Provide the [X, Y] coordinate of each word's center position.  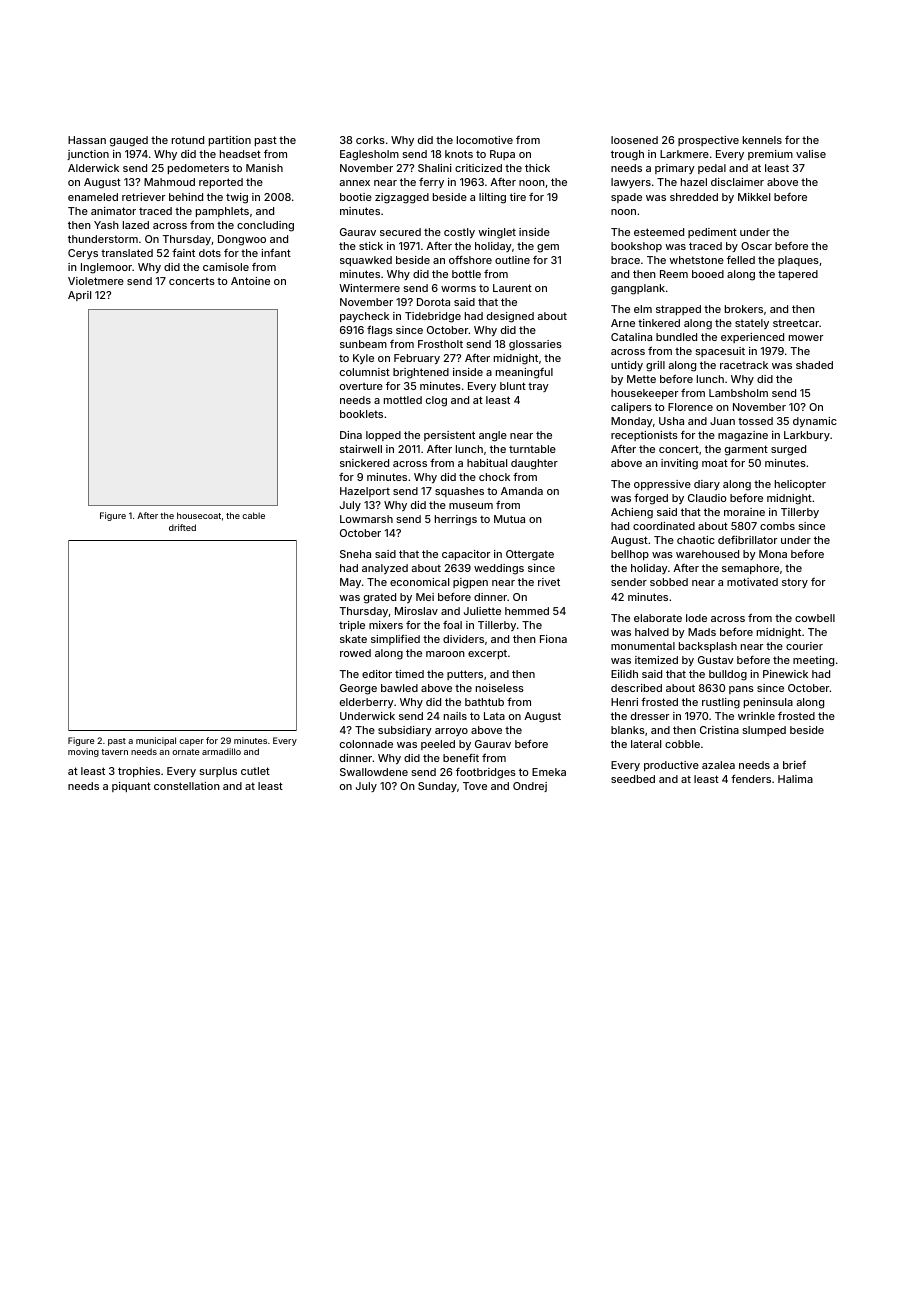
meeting [813, 661]
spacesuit [720, 352]
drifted [182, 527]
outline [512, 260]
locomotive [485, 140]
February [417, 359]
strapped [678, 310]
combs [777, 526]
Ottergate [530, 555]
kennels [762, 140]
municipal [156, 741]
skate [353, 639]
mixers [386, 625]
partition [230, 141]
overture [361, 386]
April [79, 296]
